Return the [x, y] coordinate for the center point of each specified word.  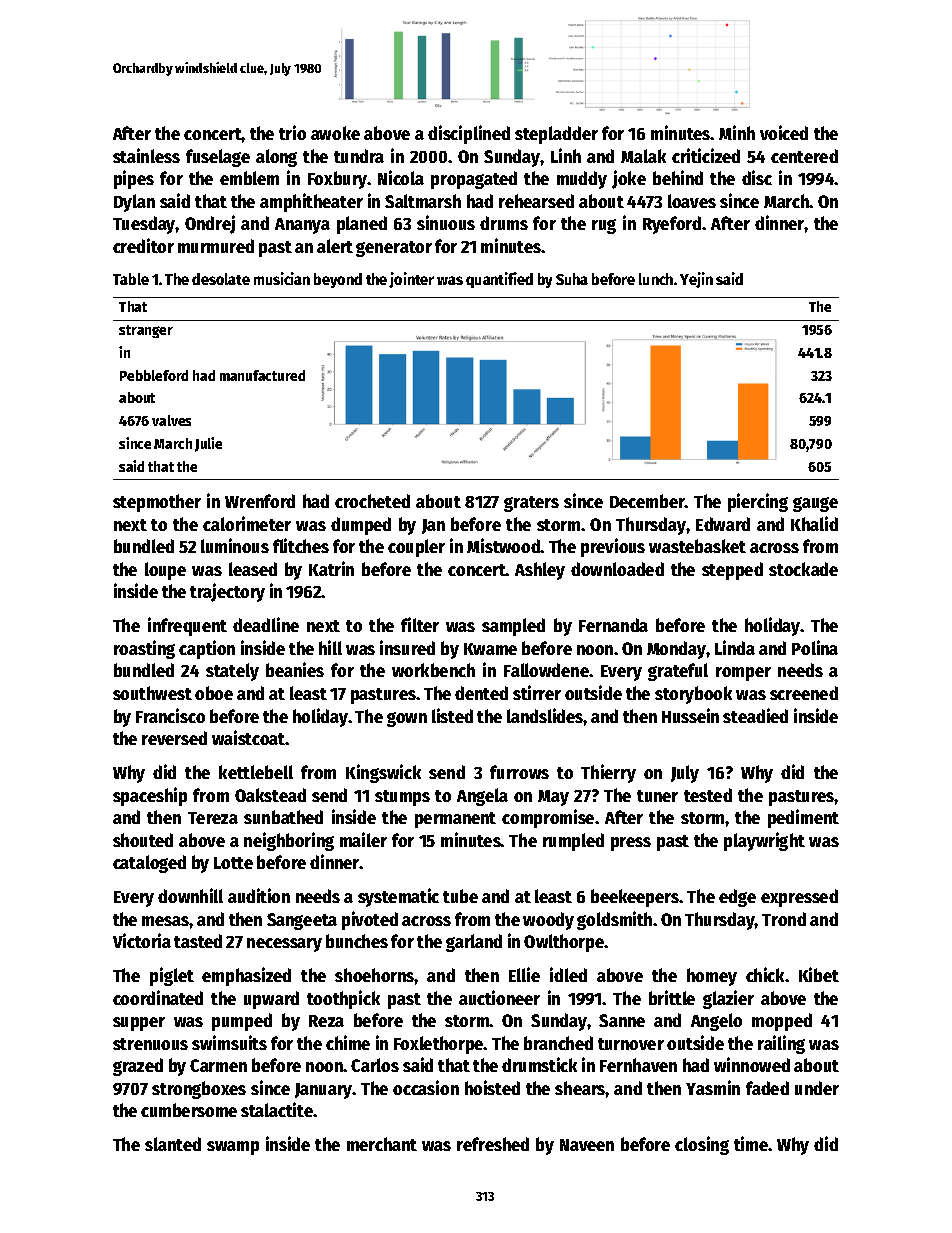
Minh [737, 132]
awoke [335, 133]
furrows [519, 772]
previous [613, 547]
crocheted [372, 501]
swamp [233, 1148]
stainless [146, 155]
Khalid [814, 523]
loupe [165, 571]
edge [737, 898]
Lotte [233, 863]
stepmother [157, 503]
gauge [815, 504]
